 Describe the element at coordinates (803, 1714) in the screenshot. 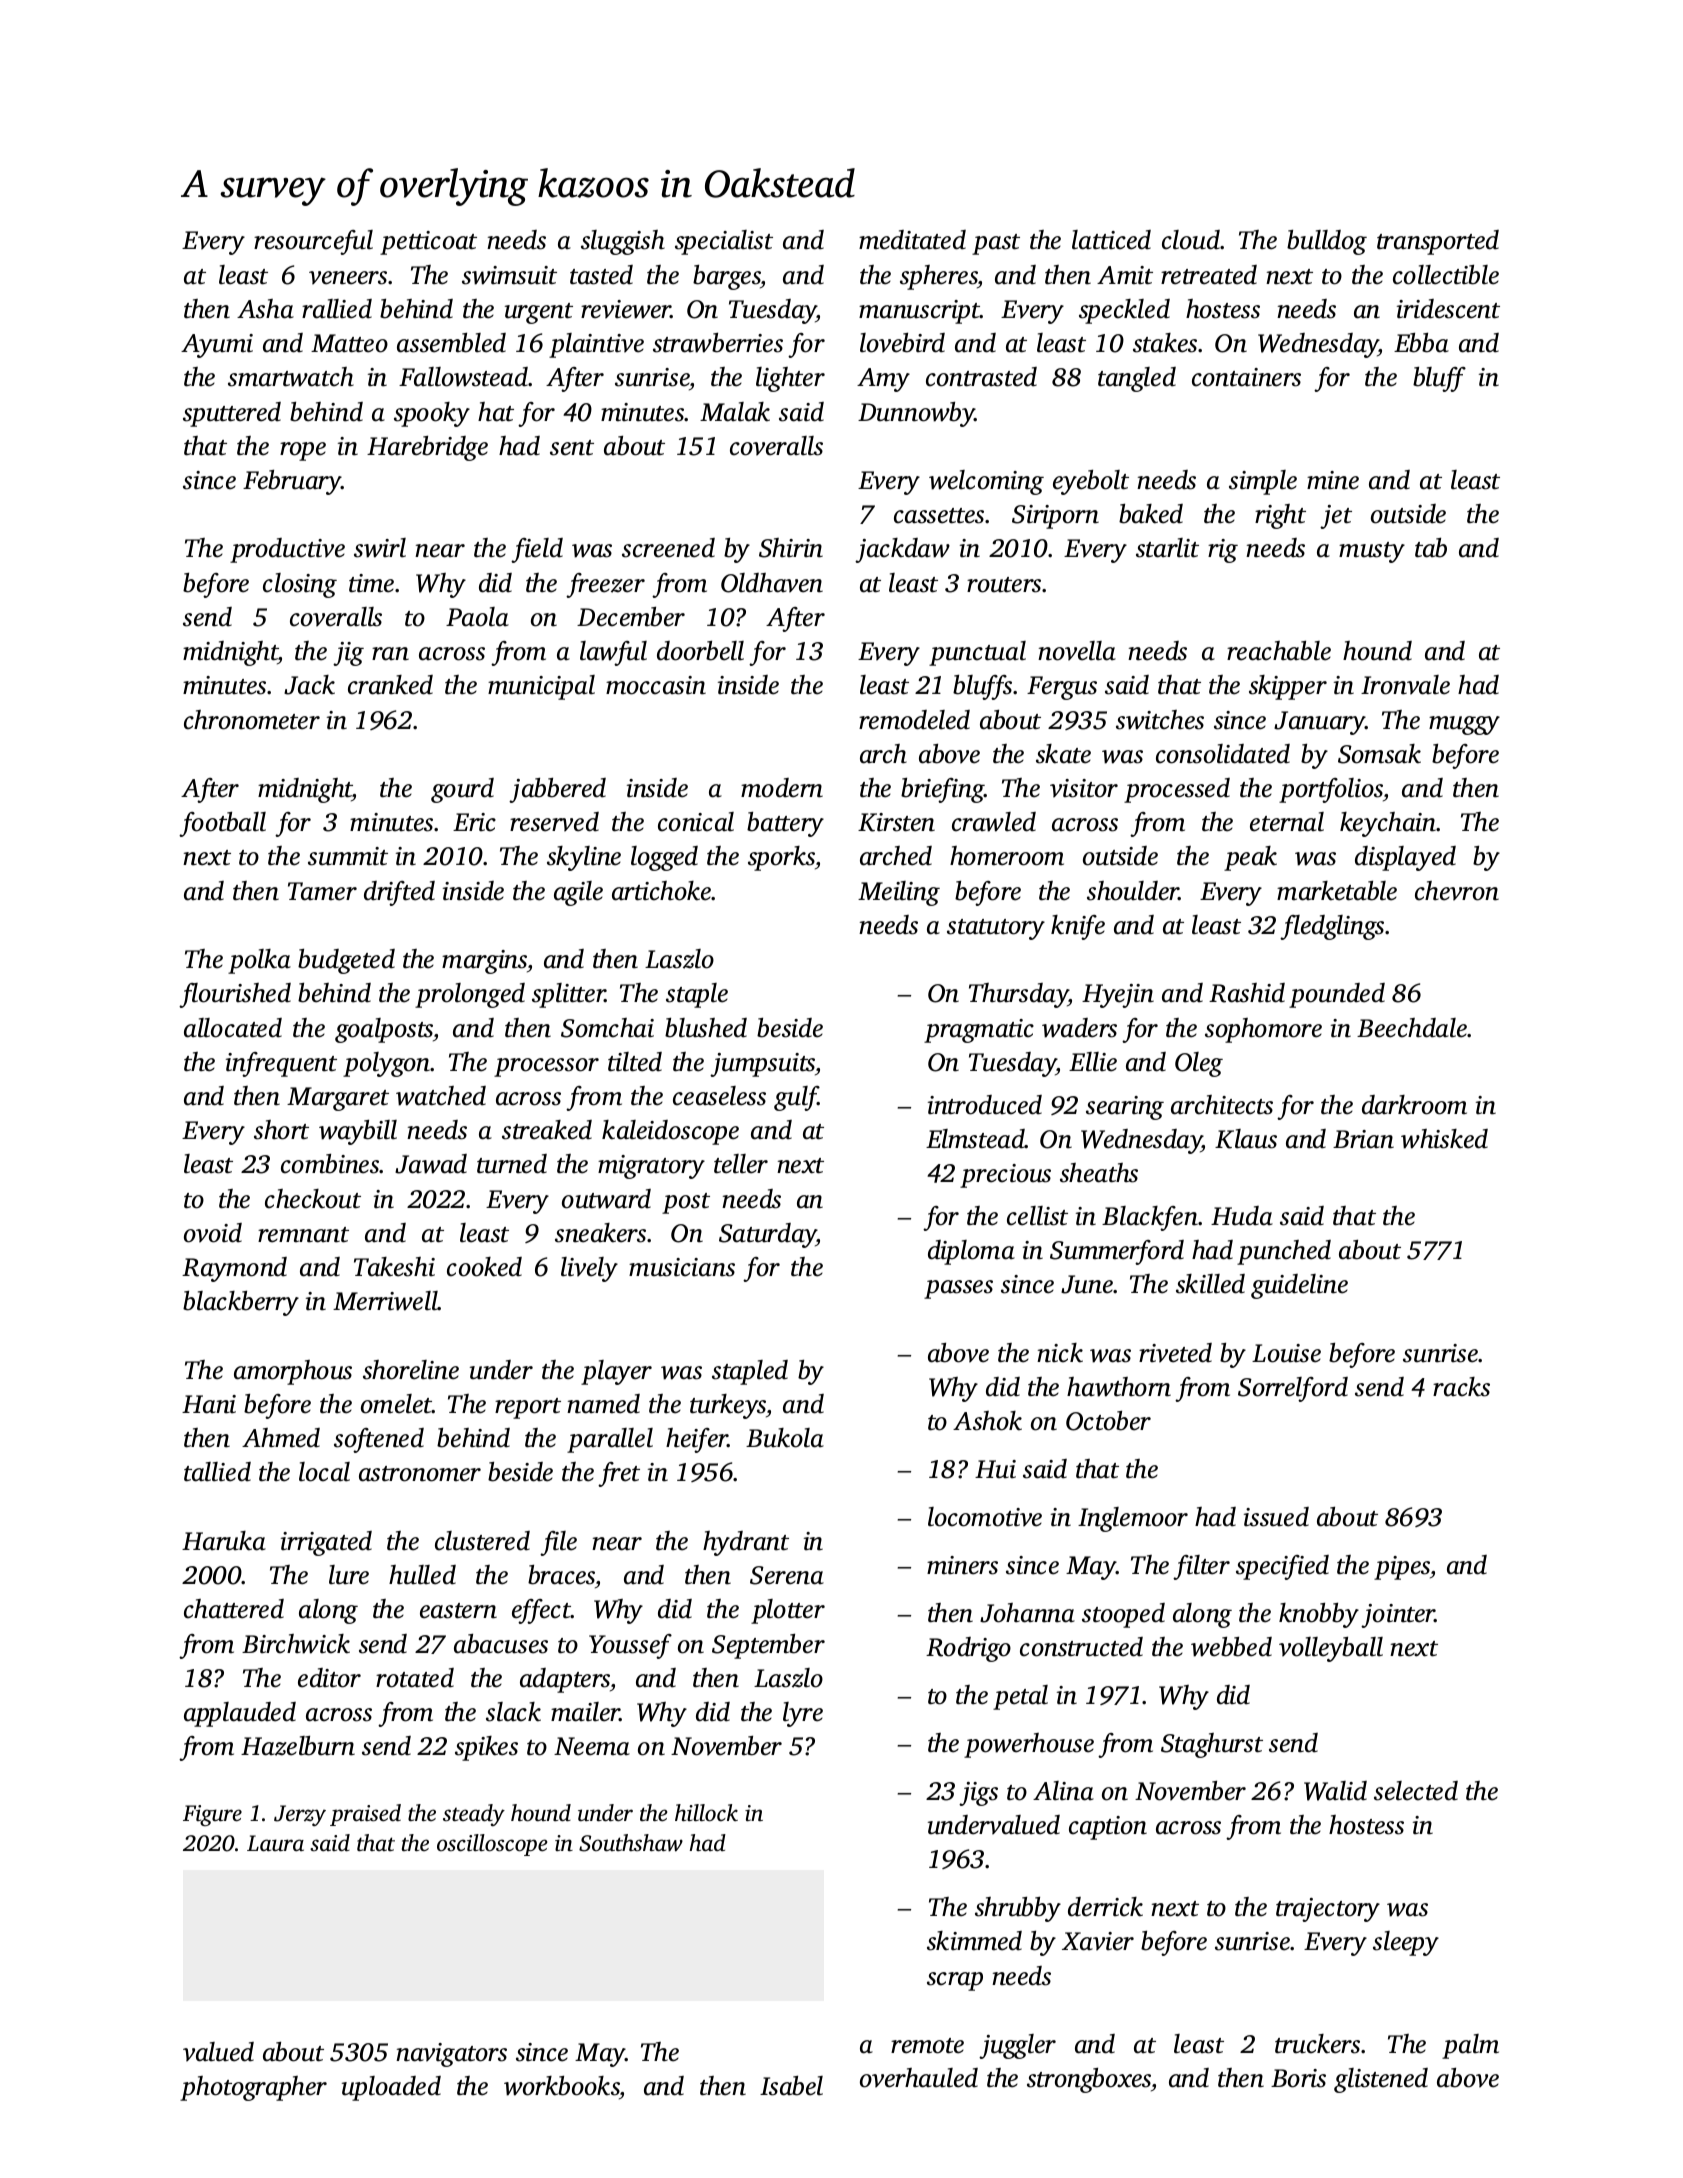

I see `lyre` at that location.
